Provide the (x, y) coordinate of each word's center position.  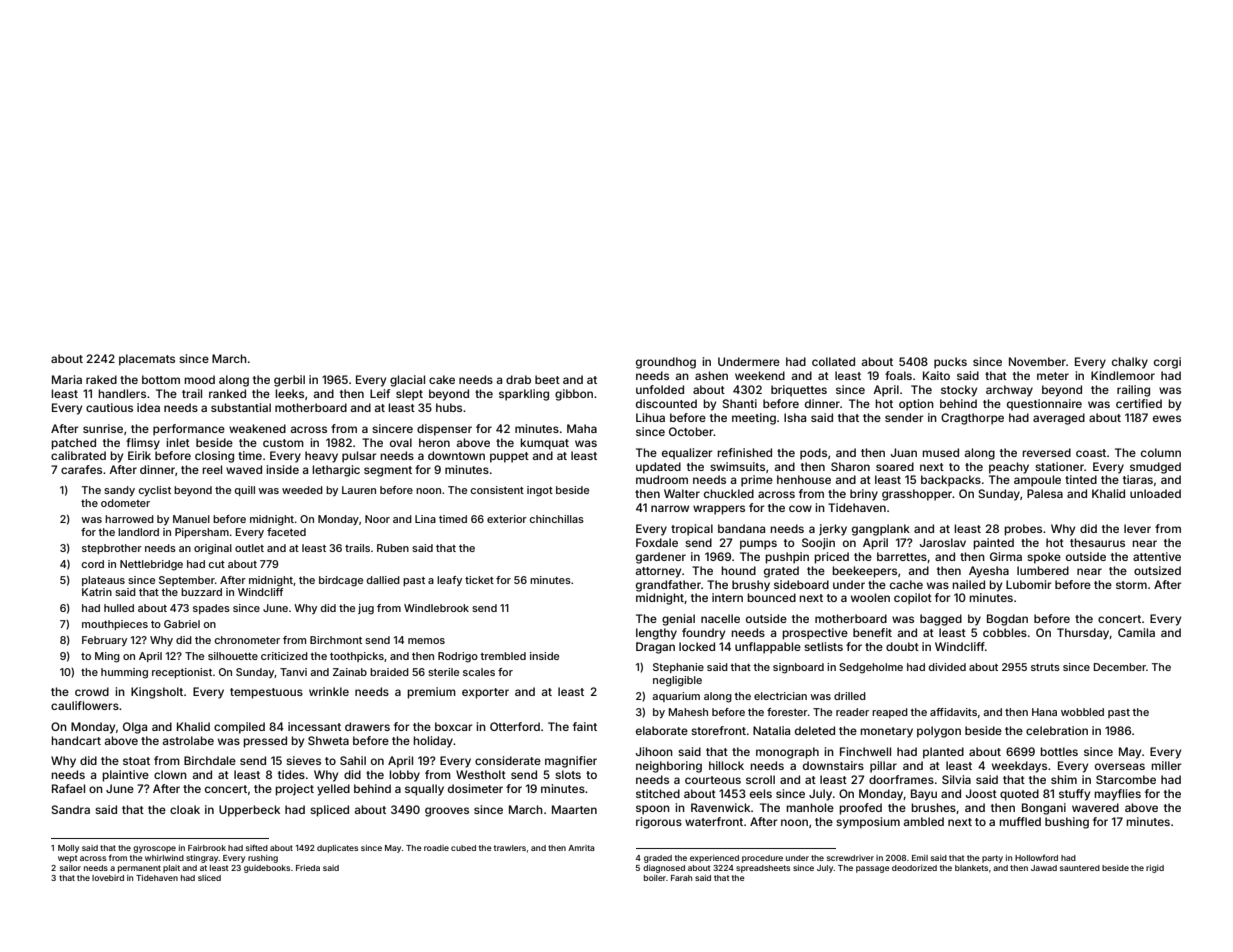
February (104, 641)
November (1037, 361)
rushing (263, 859)
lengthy (656, 634)
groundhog (666, 363)
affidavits (953, 712)
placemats (147, 360)
